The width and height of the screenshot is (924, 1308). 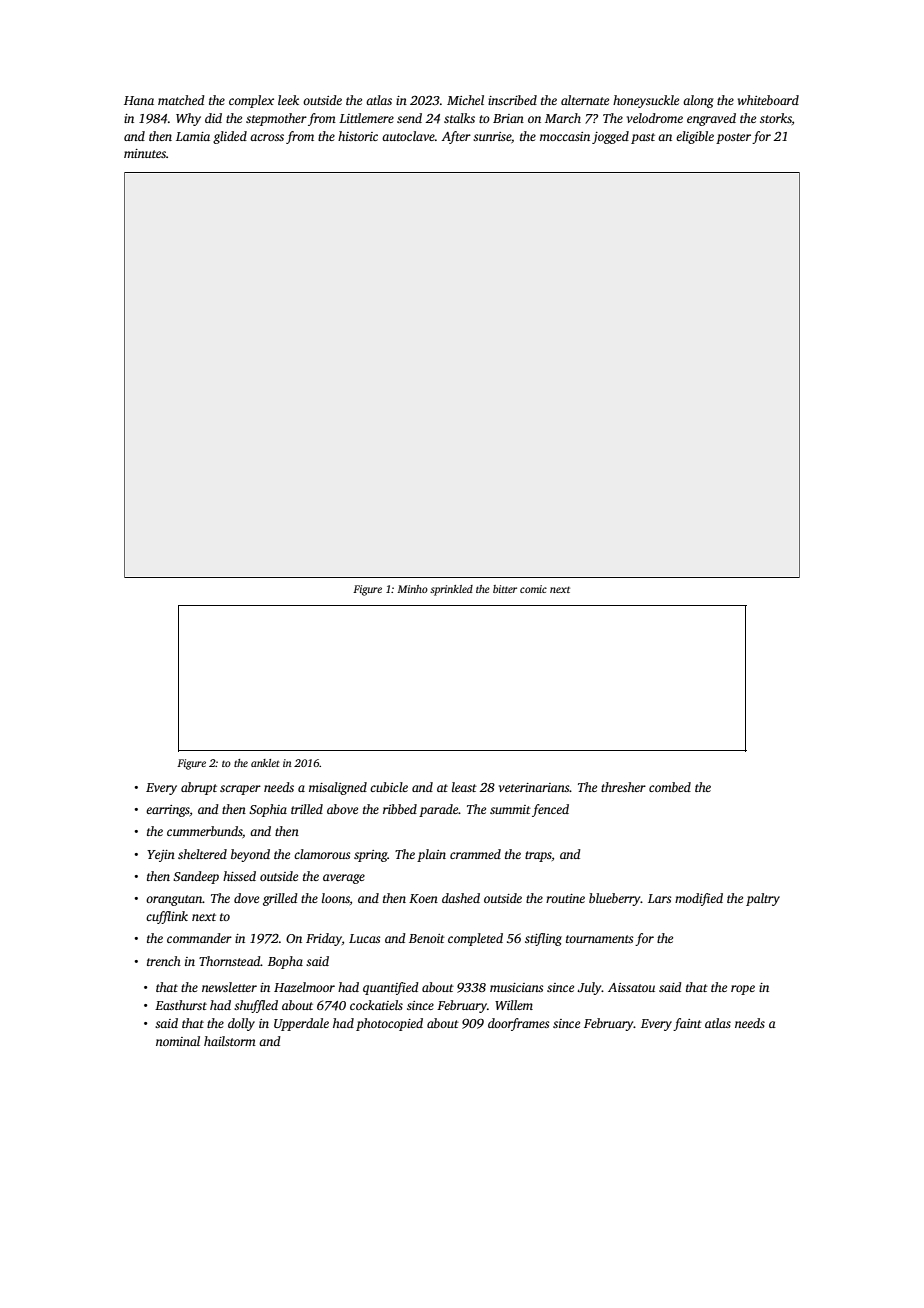 What do you see at coordinates (230, 1041) in the screenshot?
I see `hailstorm` at bounding box center [230, 1041].
